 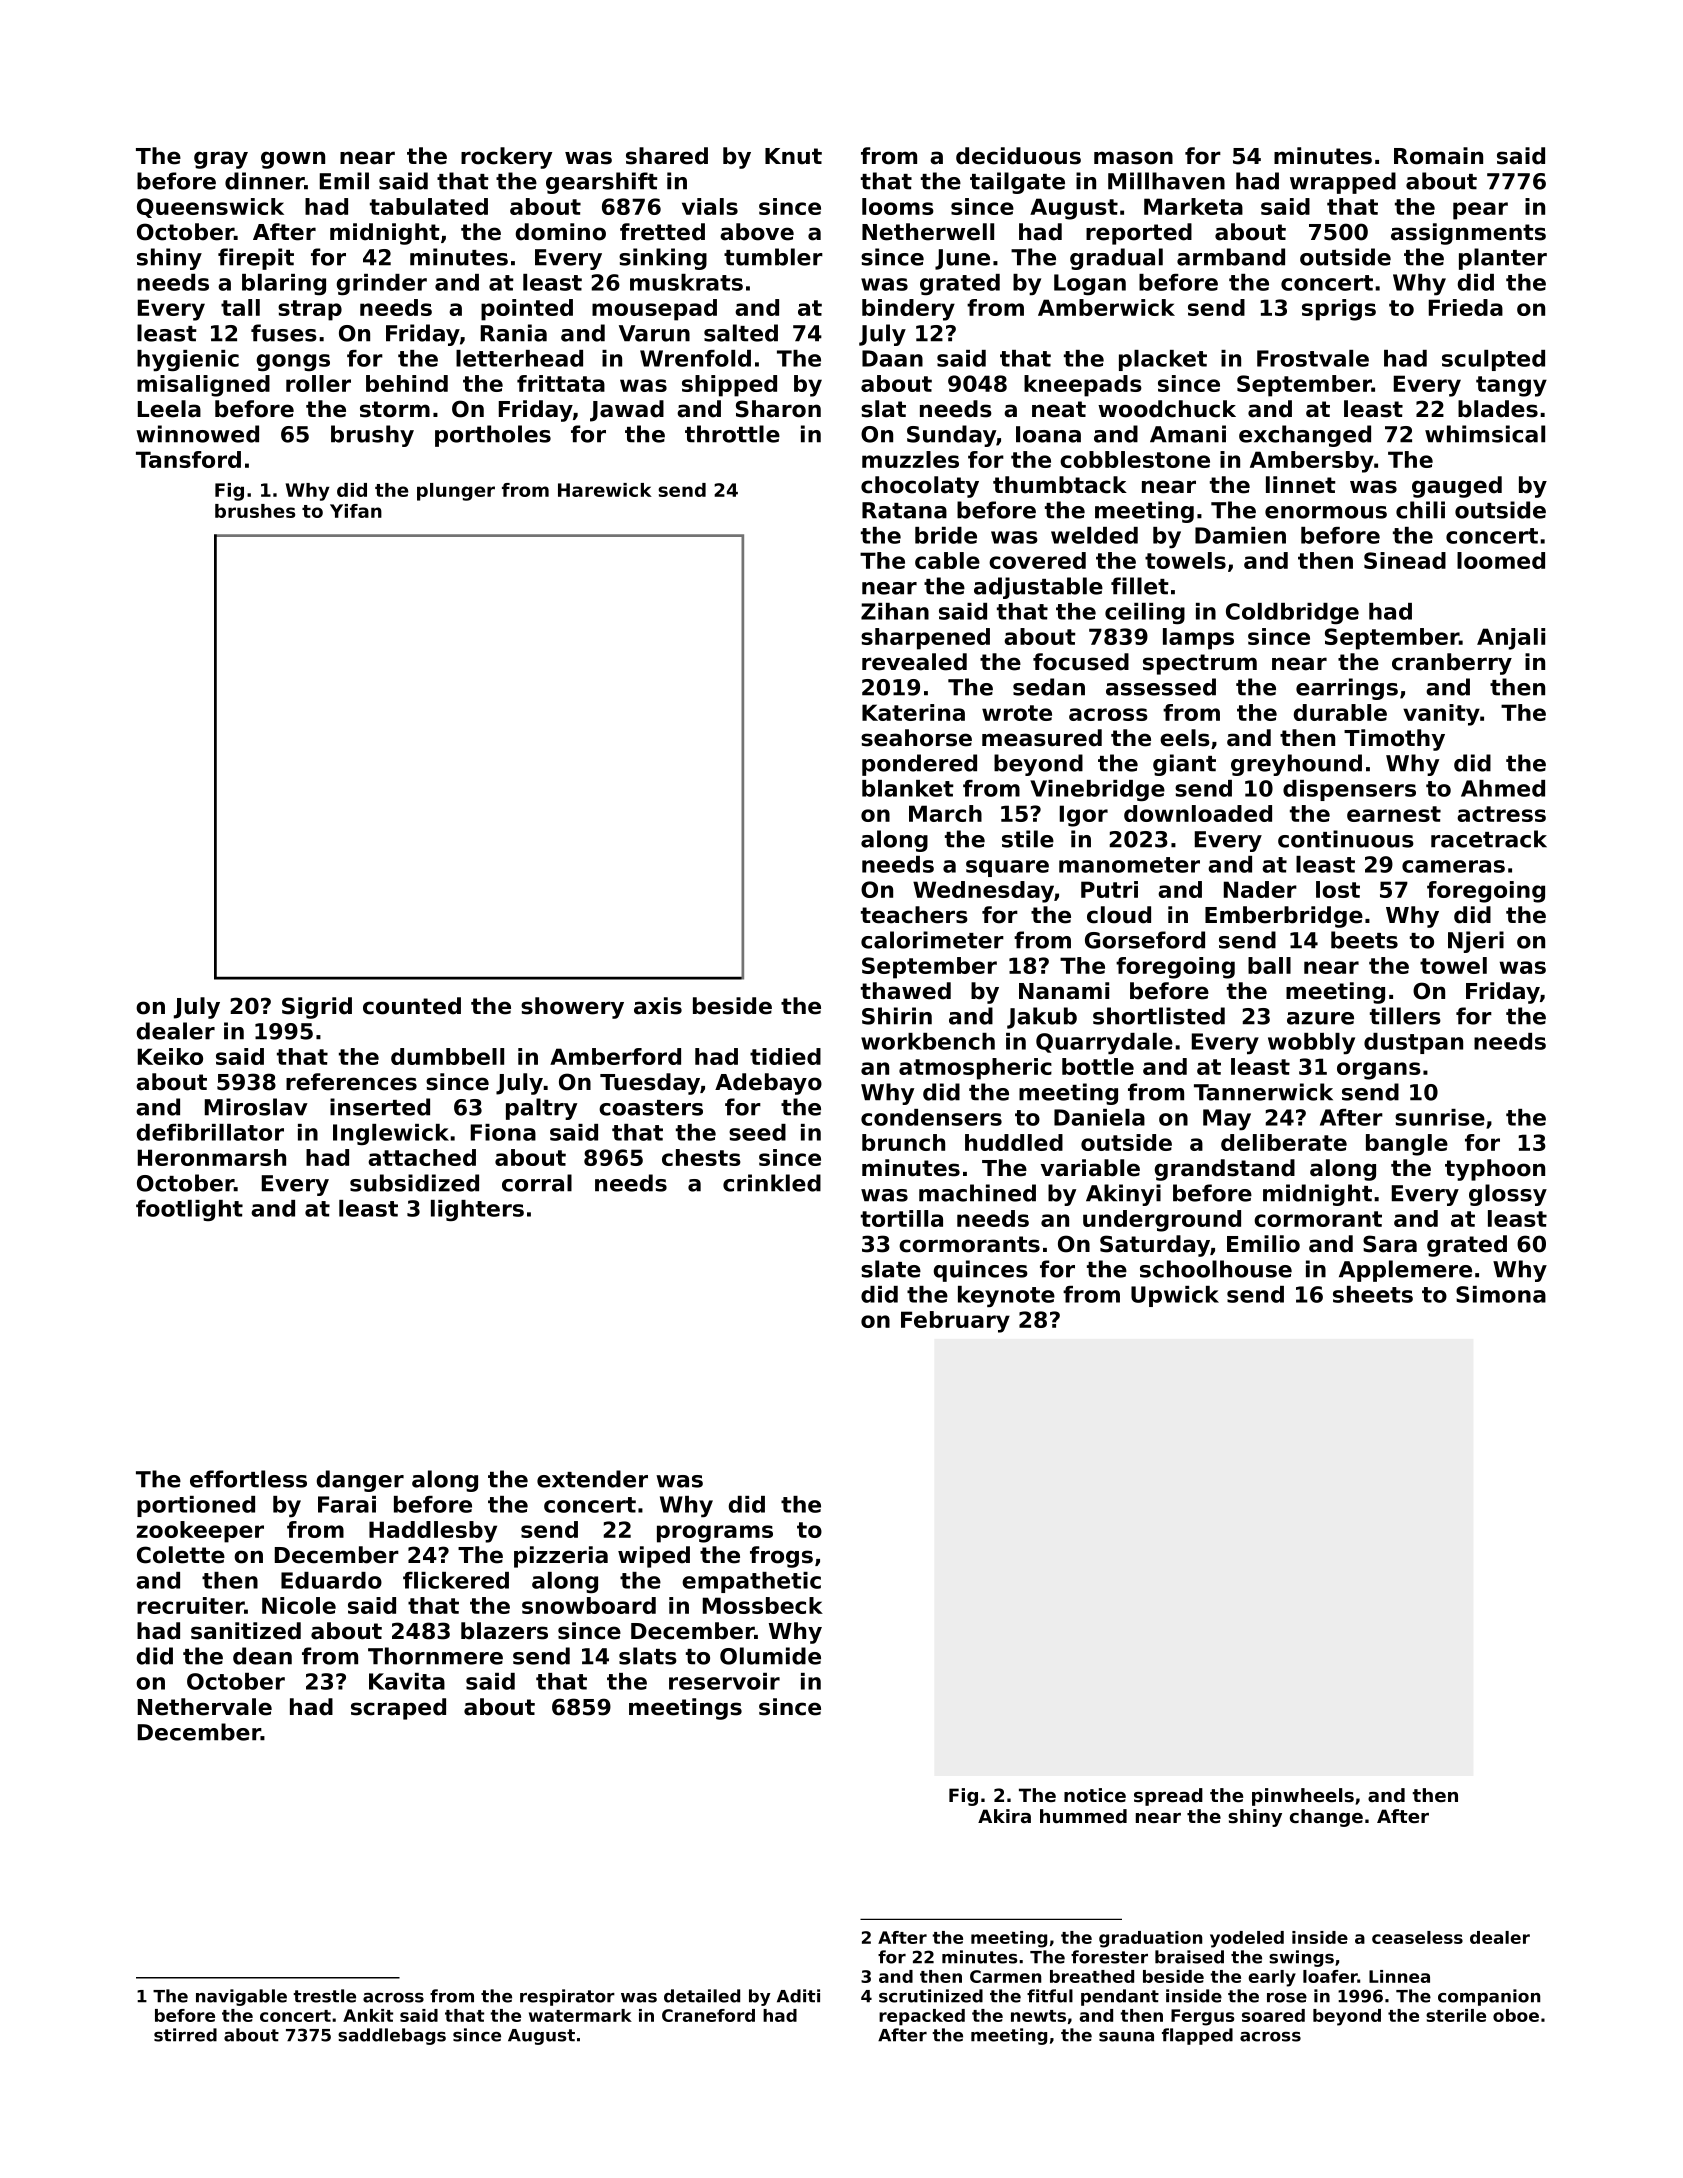 What do you see at coordinates (392, 2036) in the image?
I see `saddlebags` at bounding box center [392, 2036].
